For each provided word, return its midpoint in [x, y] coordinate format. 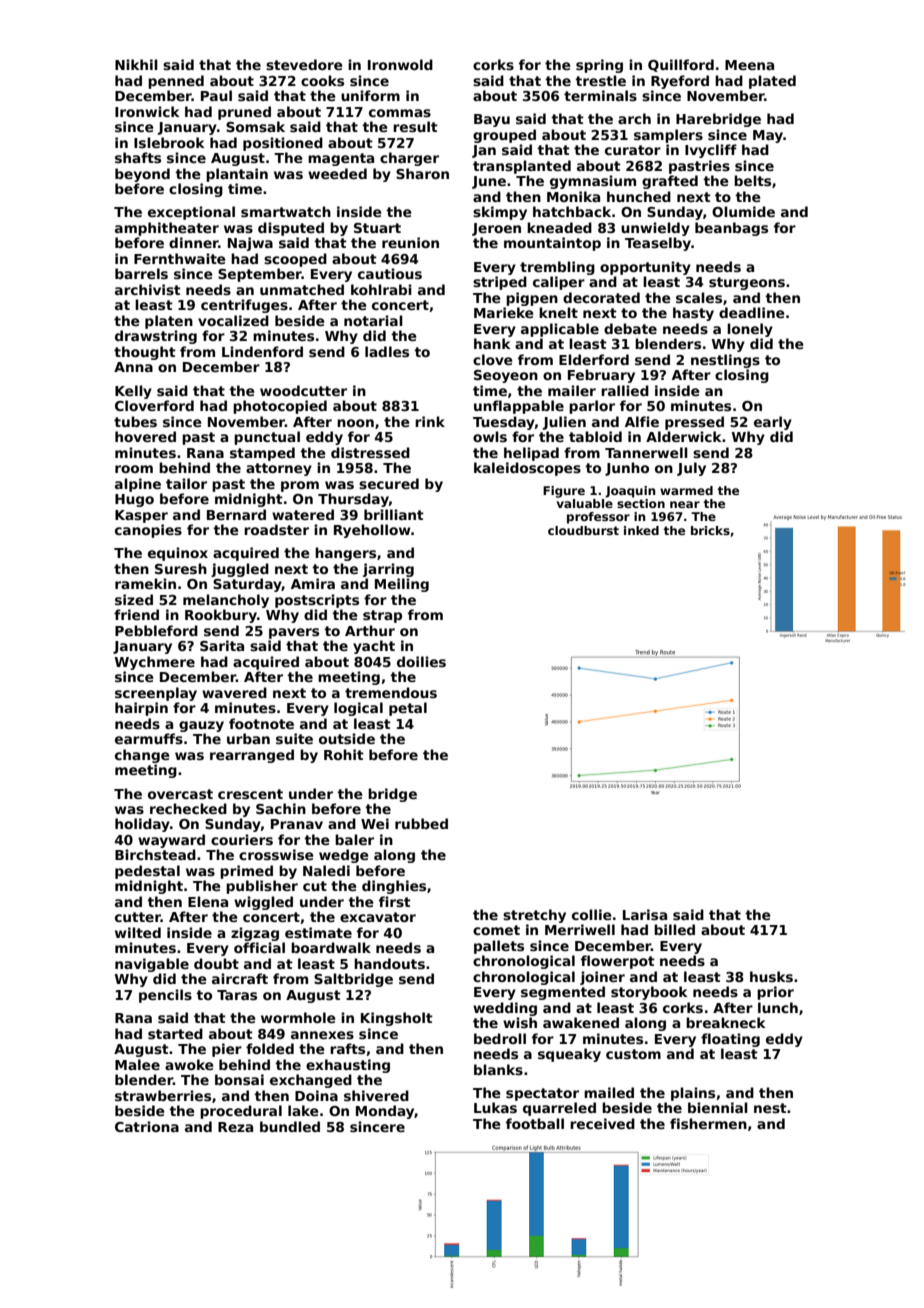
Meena [749, 65]
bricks [710, 530]
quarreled [559, 1109]
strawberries [163, 1095]
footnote [261, 723]
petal [408, 709]
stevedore [304, 64]
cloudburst [583, 530]
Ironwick [147, 111]
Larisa [645, 914]
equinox [178, 554]
